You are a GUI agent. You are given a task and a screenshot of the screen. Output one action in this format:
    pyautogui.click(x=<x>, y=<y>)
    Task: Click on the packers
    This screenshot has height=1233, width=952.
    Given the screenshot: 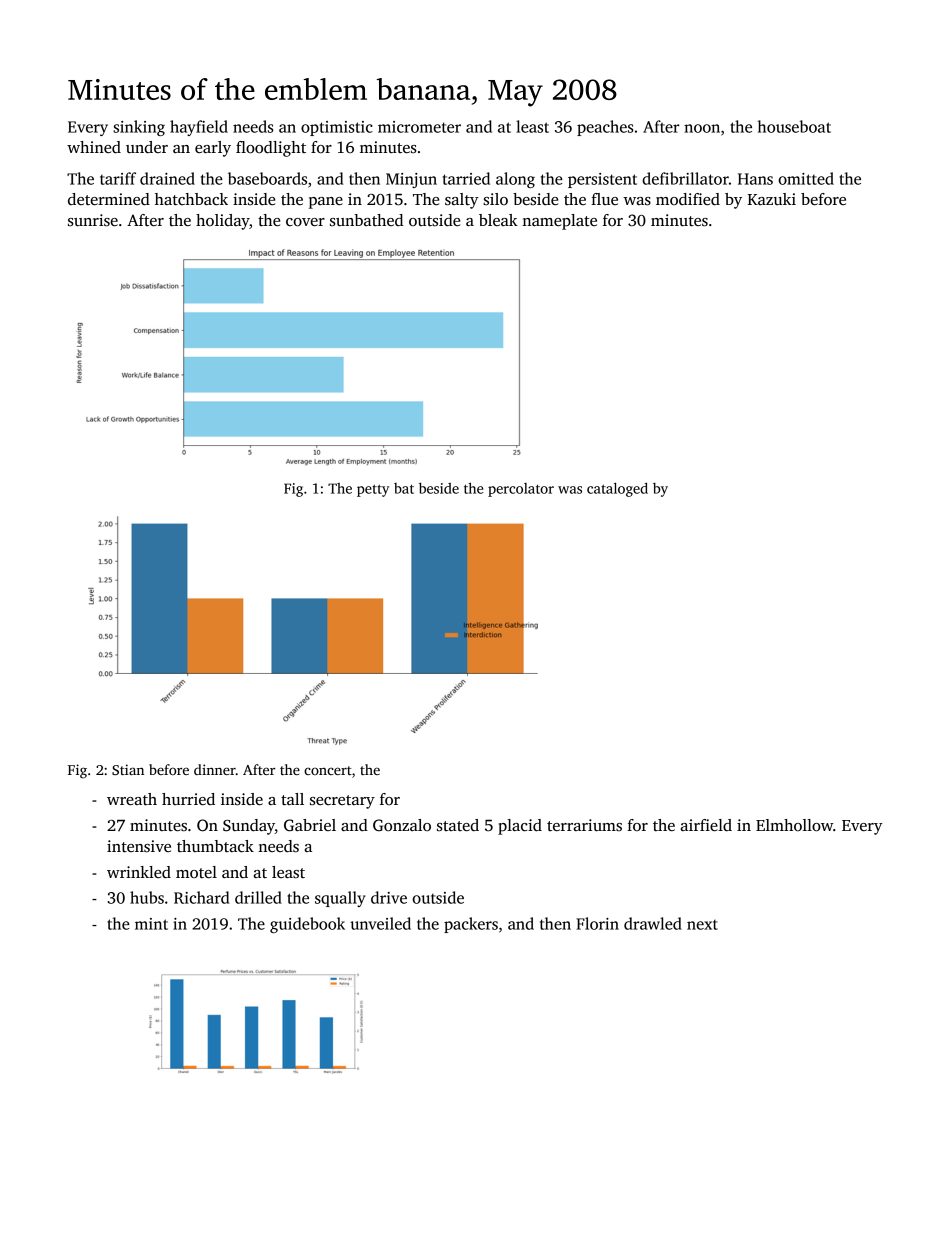 What is the action you would take?
    pyautogui.click(x=471, y=925)
